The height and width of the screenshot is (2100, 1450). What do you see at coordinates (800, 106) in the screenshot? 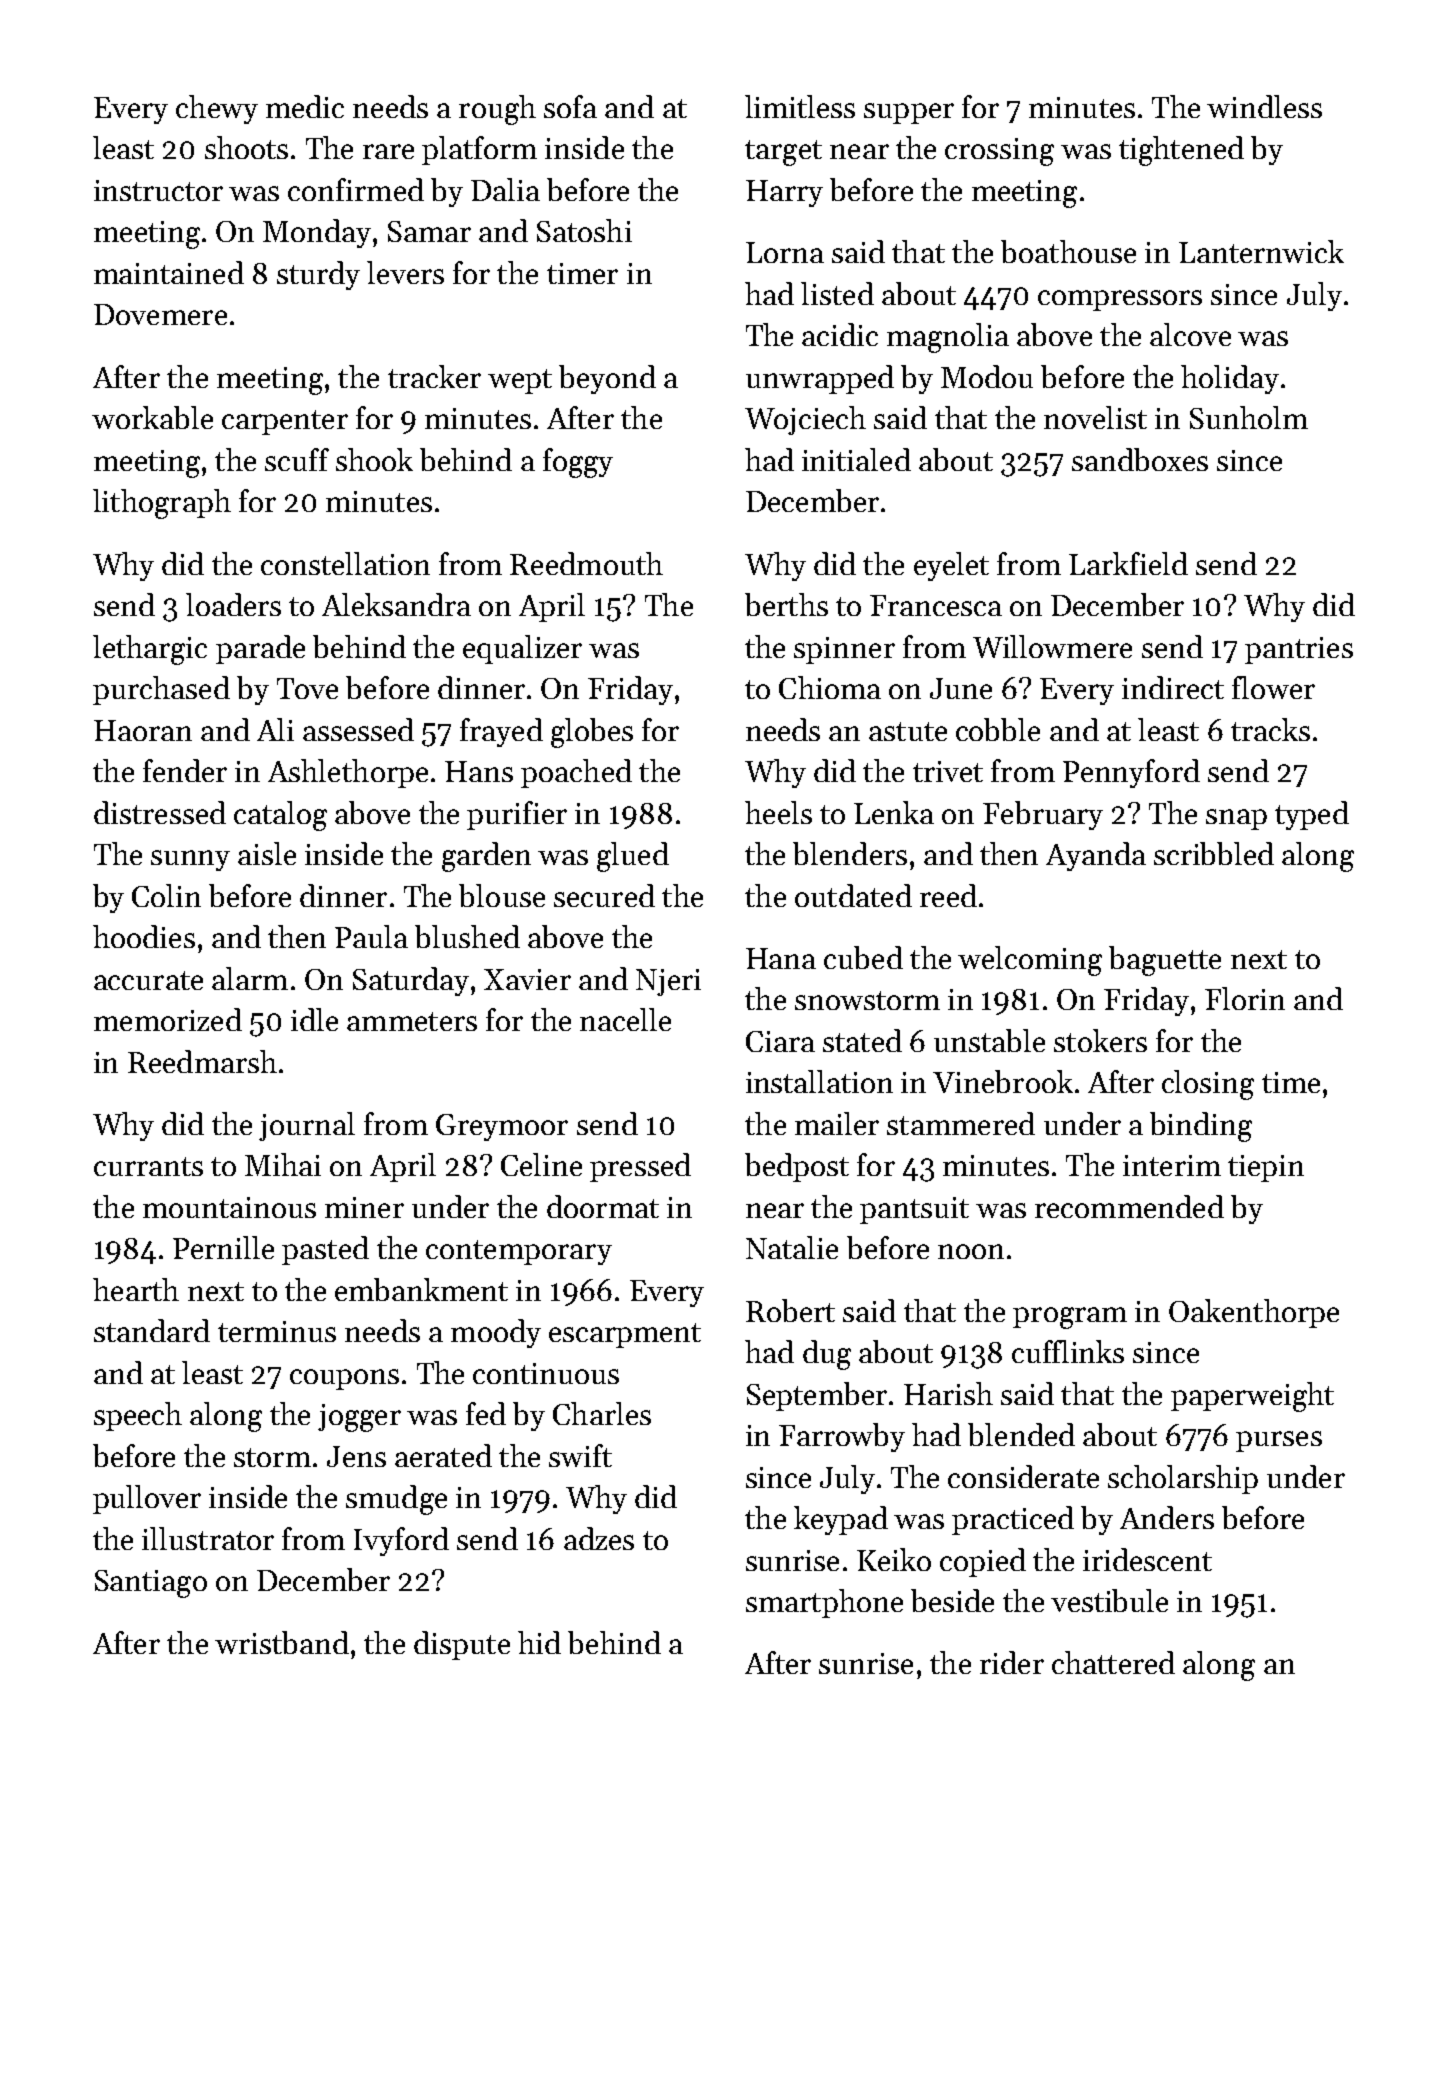
I see `limitless` at bounding box center [800, 106].
